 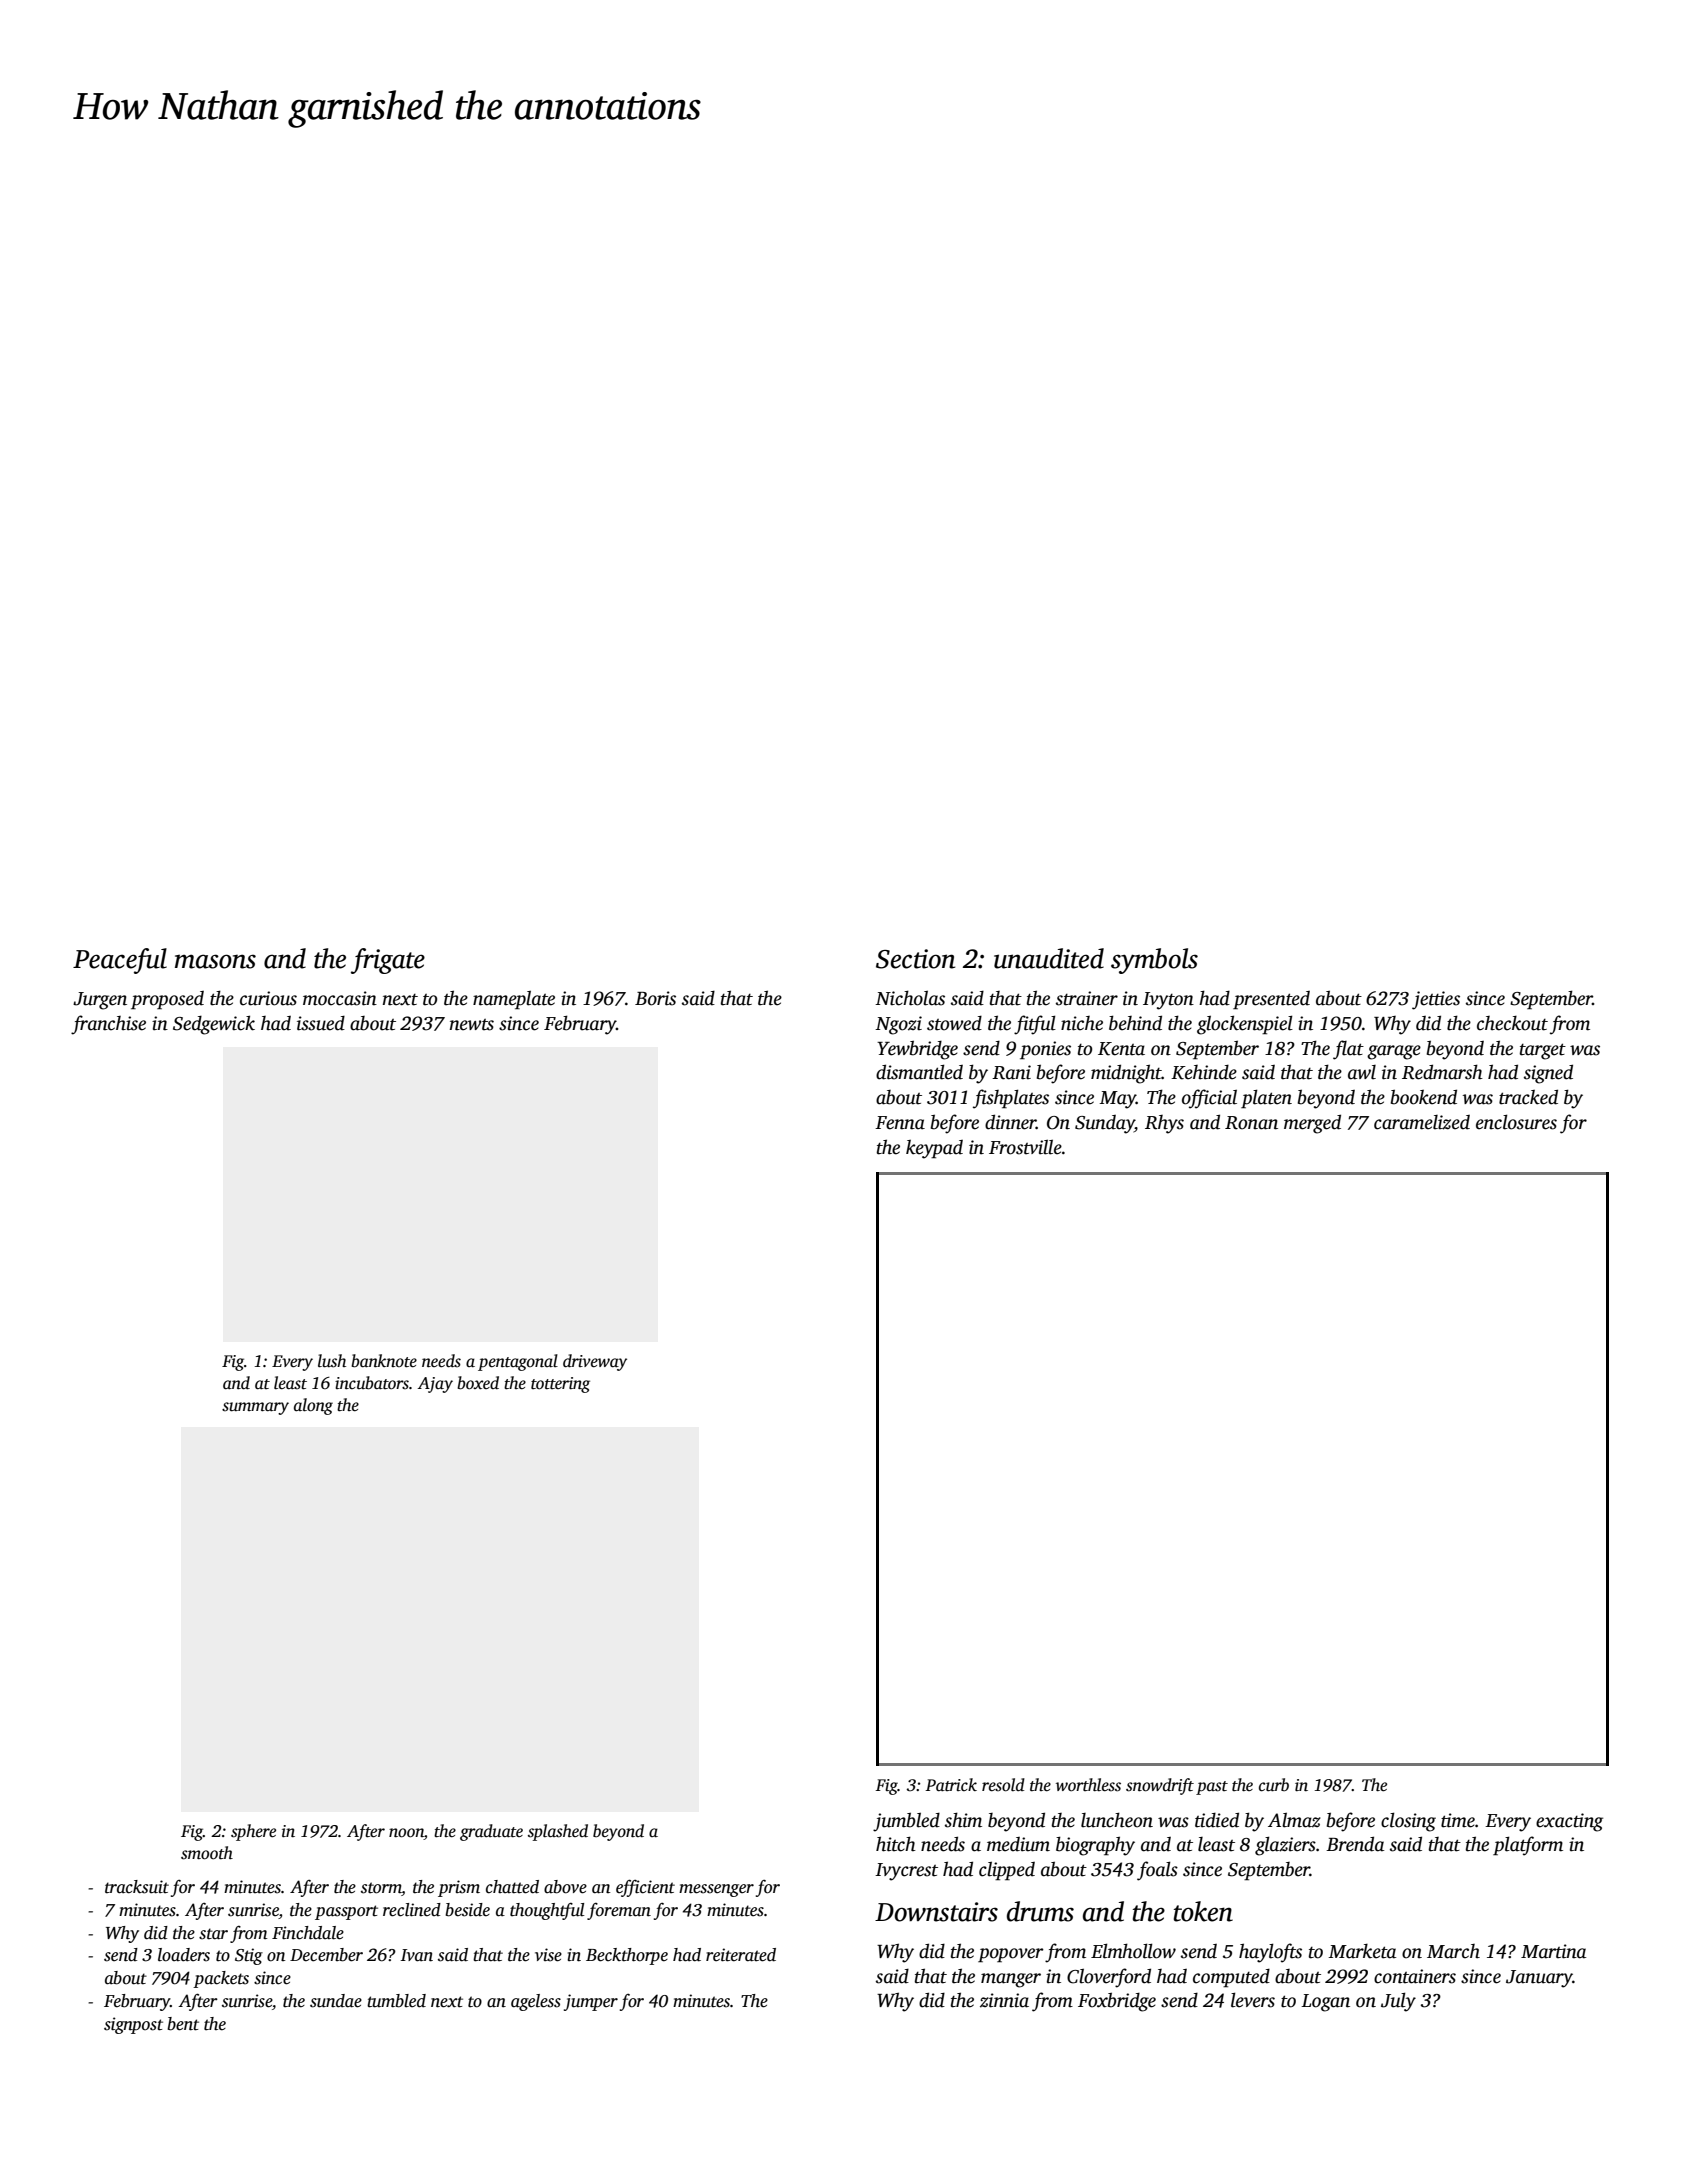 What do you see at coordinates (1422, 1122) in the page?
I see `caramelized` at bounding box center [1422, 1122].
